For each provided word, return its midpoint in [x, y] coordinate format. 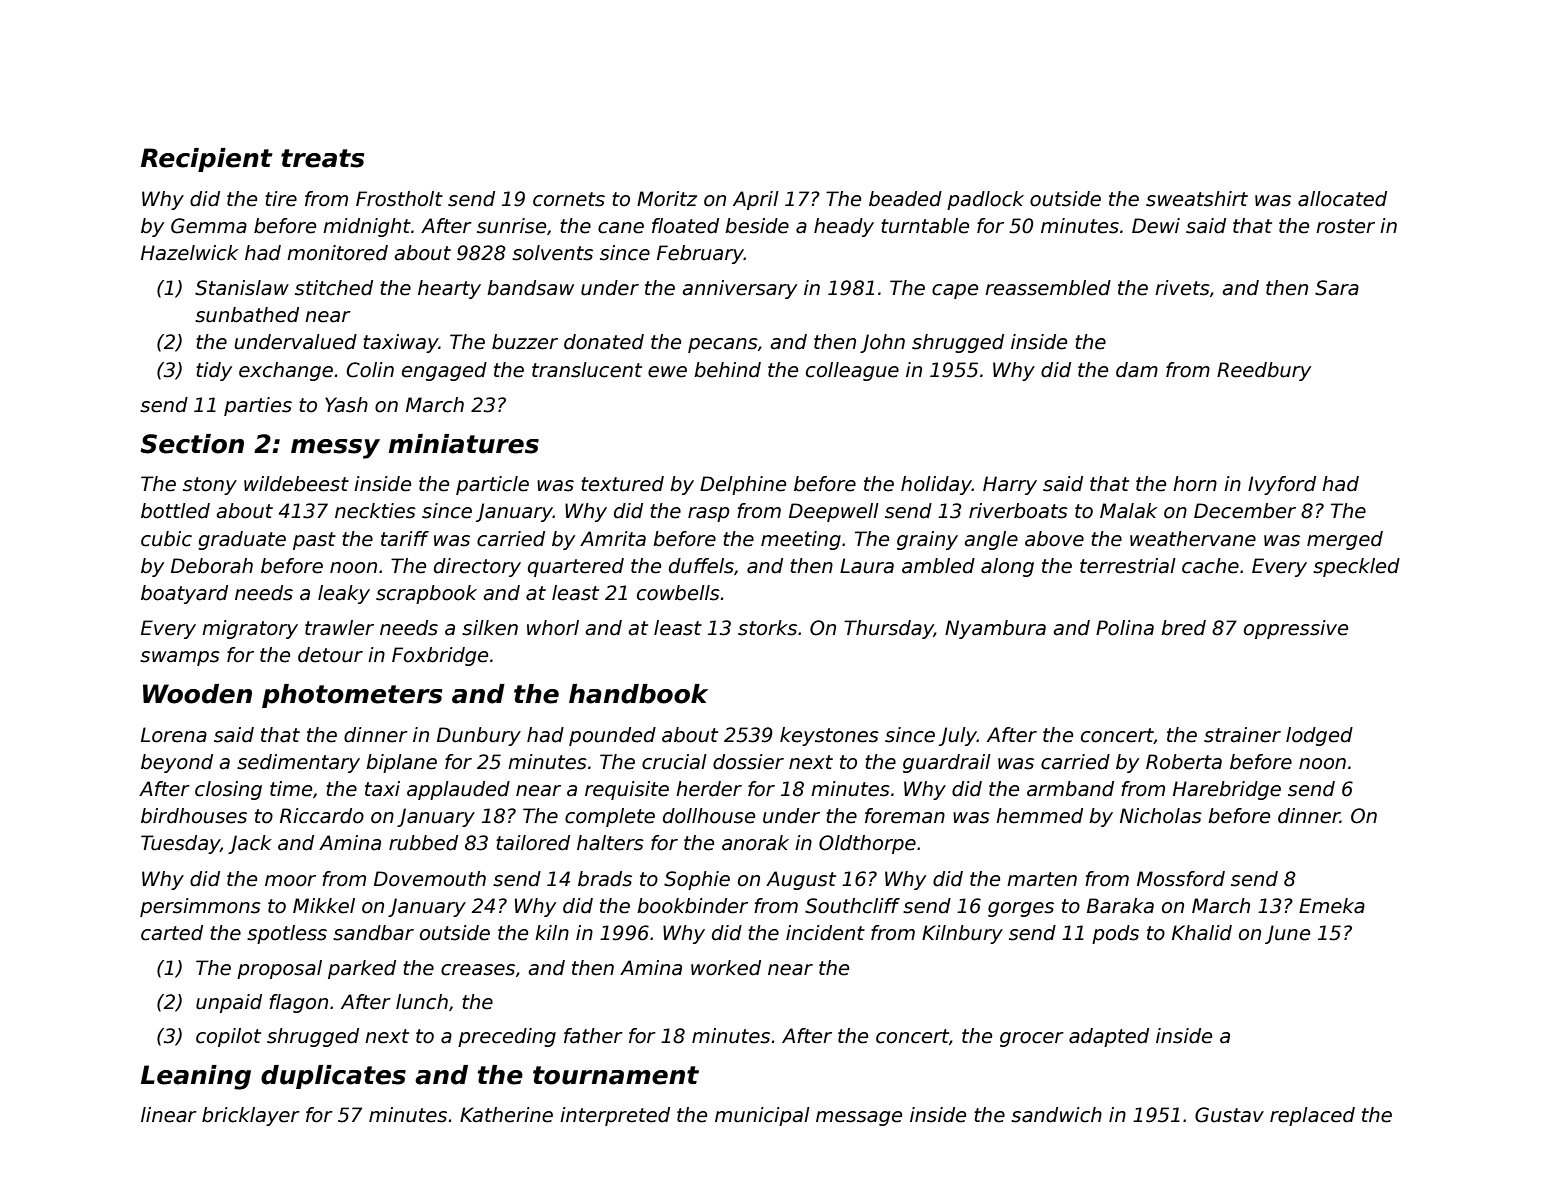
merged [1345, 540]
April [756, 200]
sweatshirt [1197, 199]
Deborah [212, 566]
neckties [375, 511]
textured [622, 484]
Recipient [207, 160]
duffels [701, 566]
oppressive [1296, 629]
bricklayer [251, 1116]
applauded [458, 790]
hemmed [1039, 816]
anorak [755, 843]
